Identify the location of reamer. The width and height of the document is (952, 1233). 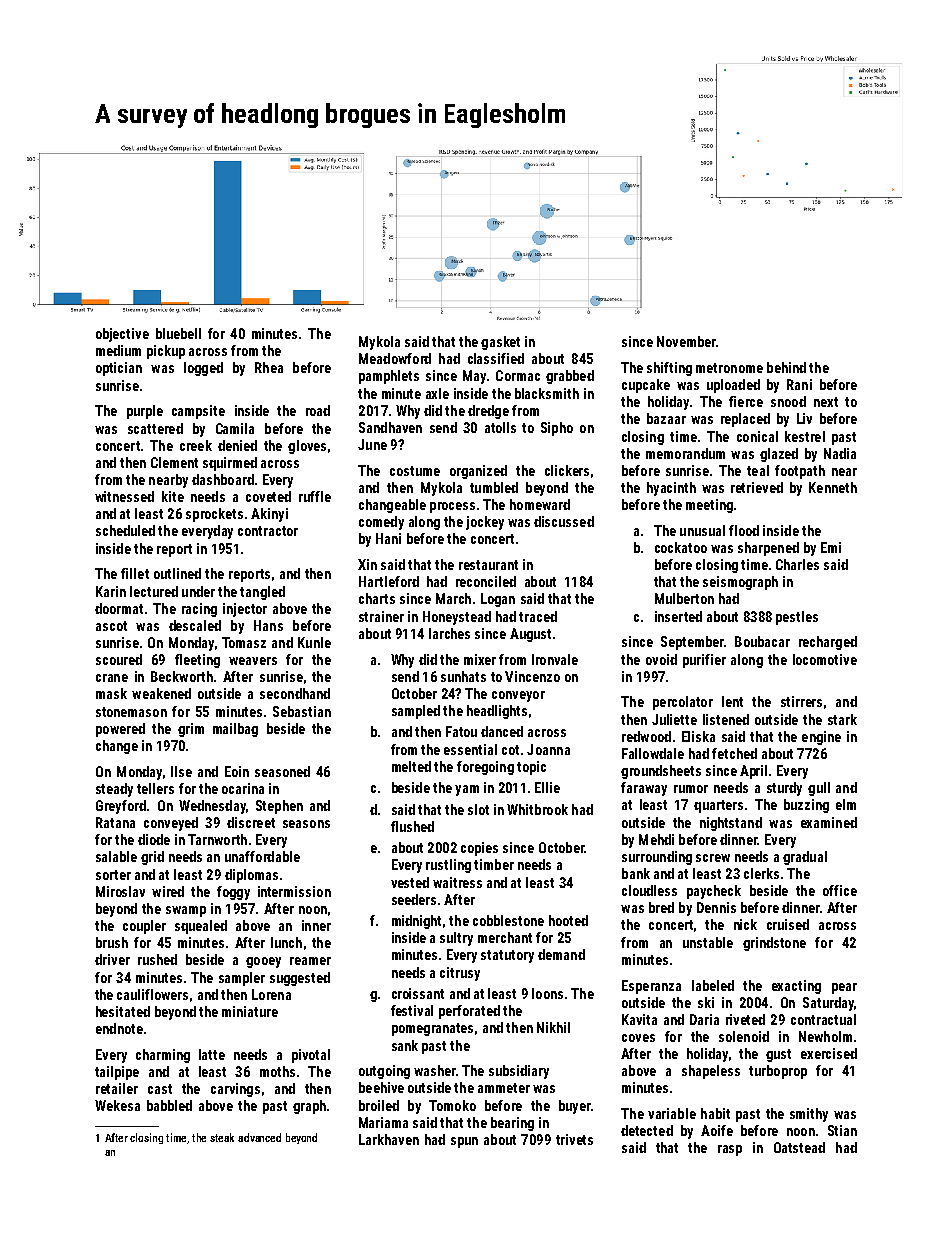
(310, 961).
